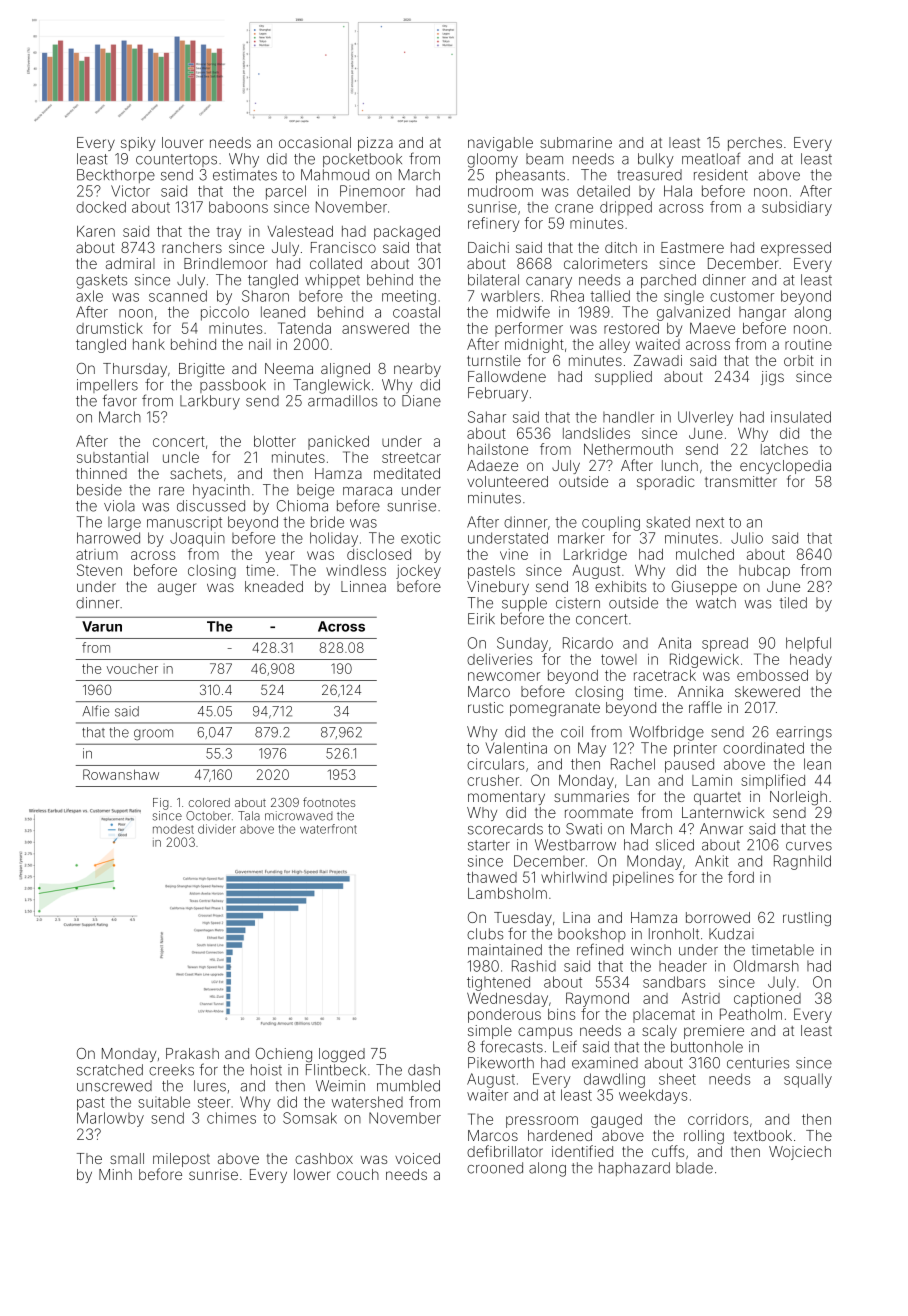  I want to click on Sahar, so click(487, 417).
